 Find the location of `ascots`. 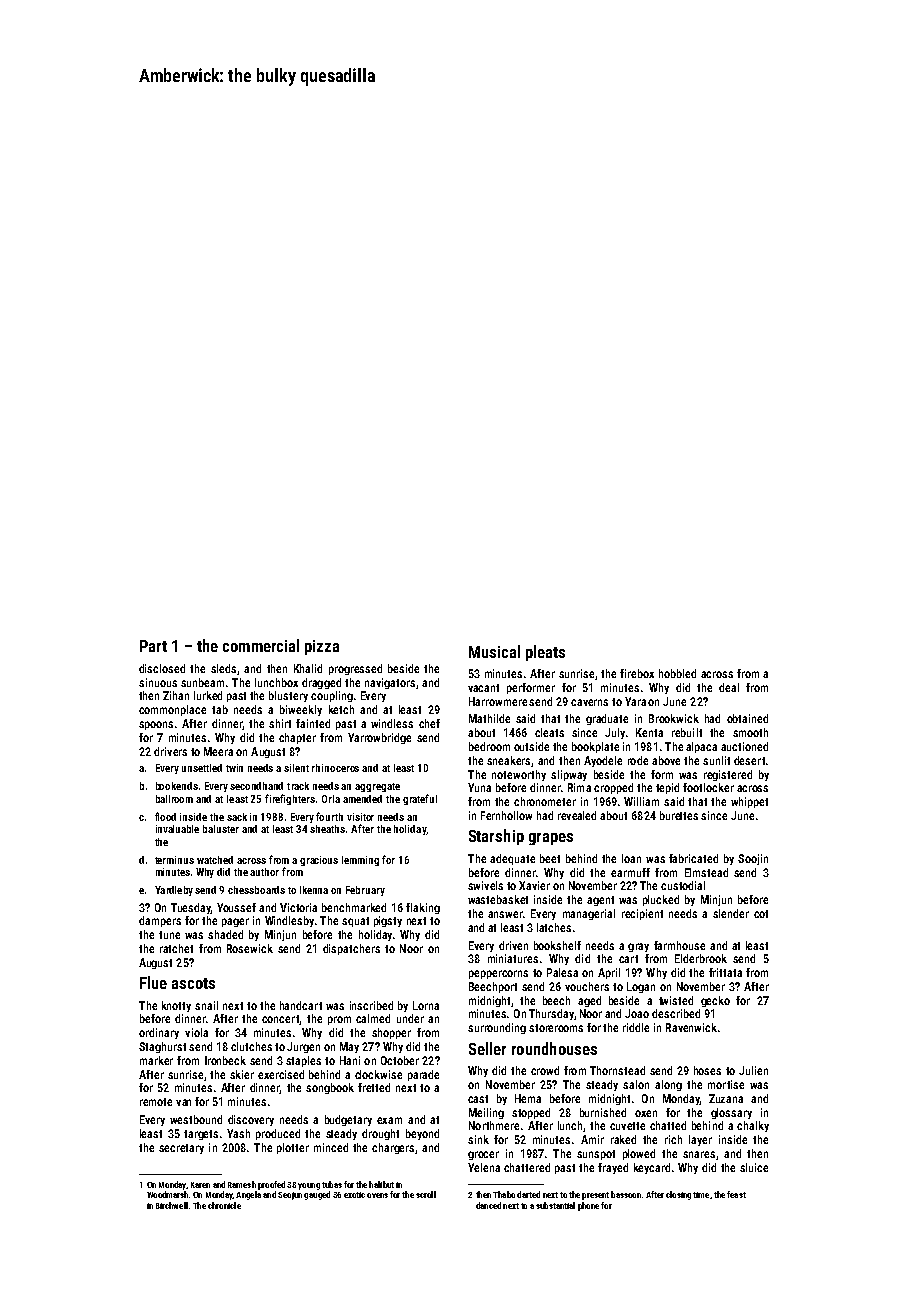

ascots is located at coordinates (193, 983).
